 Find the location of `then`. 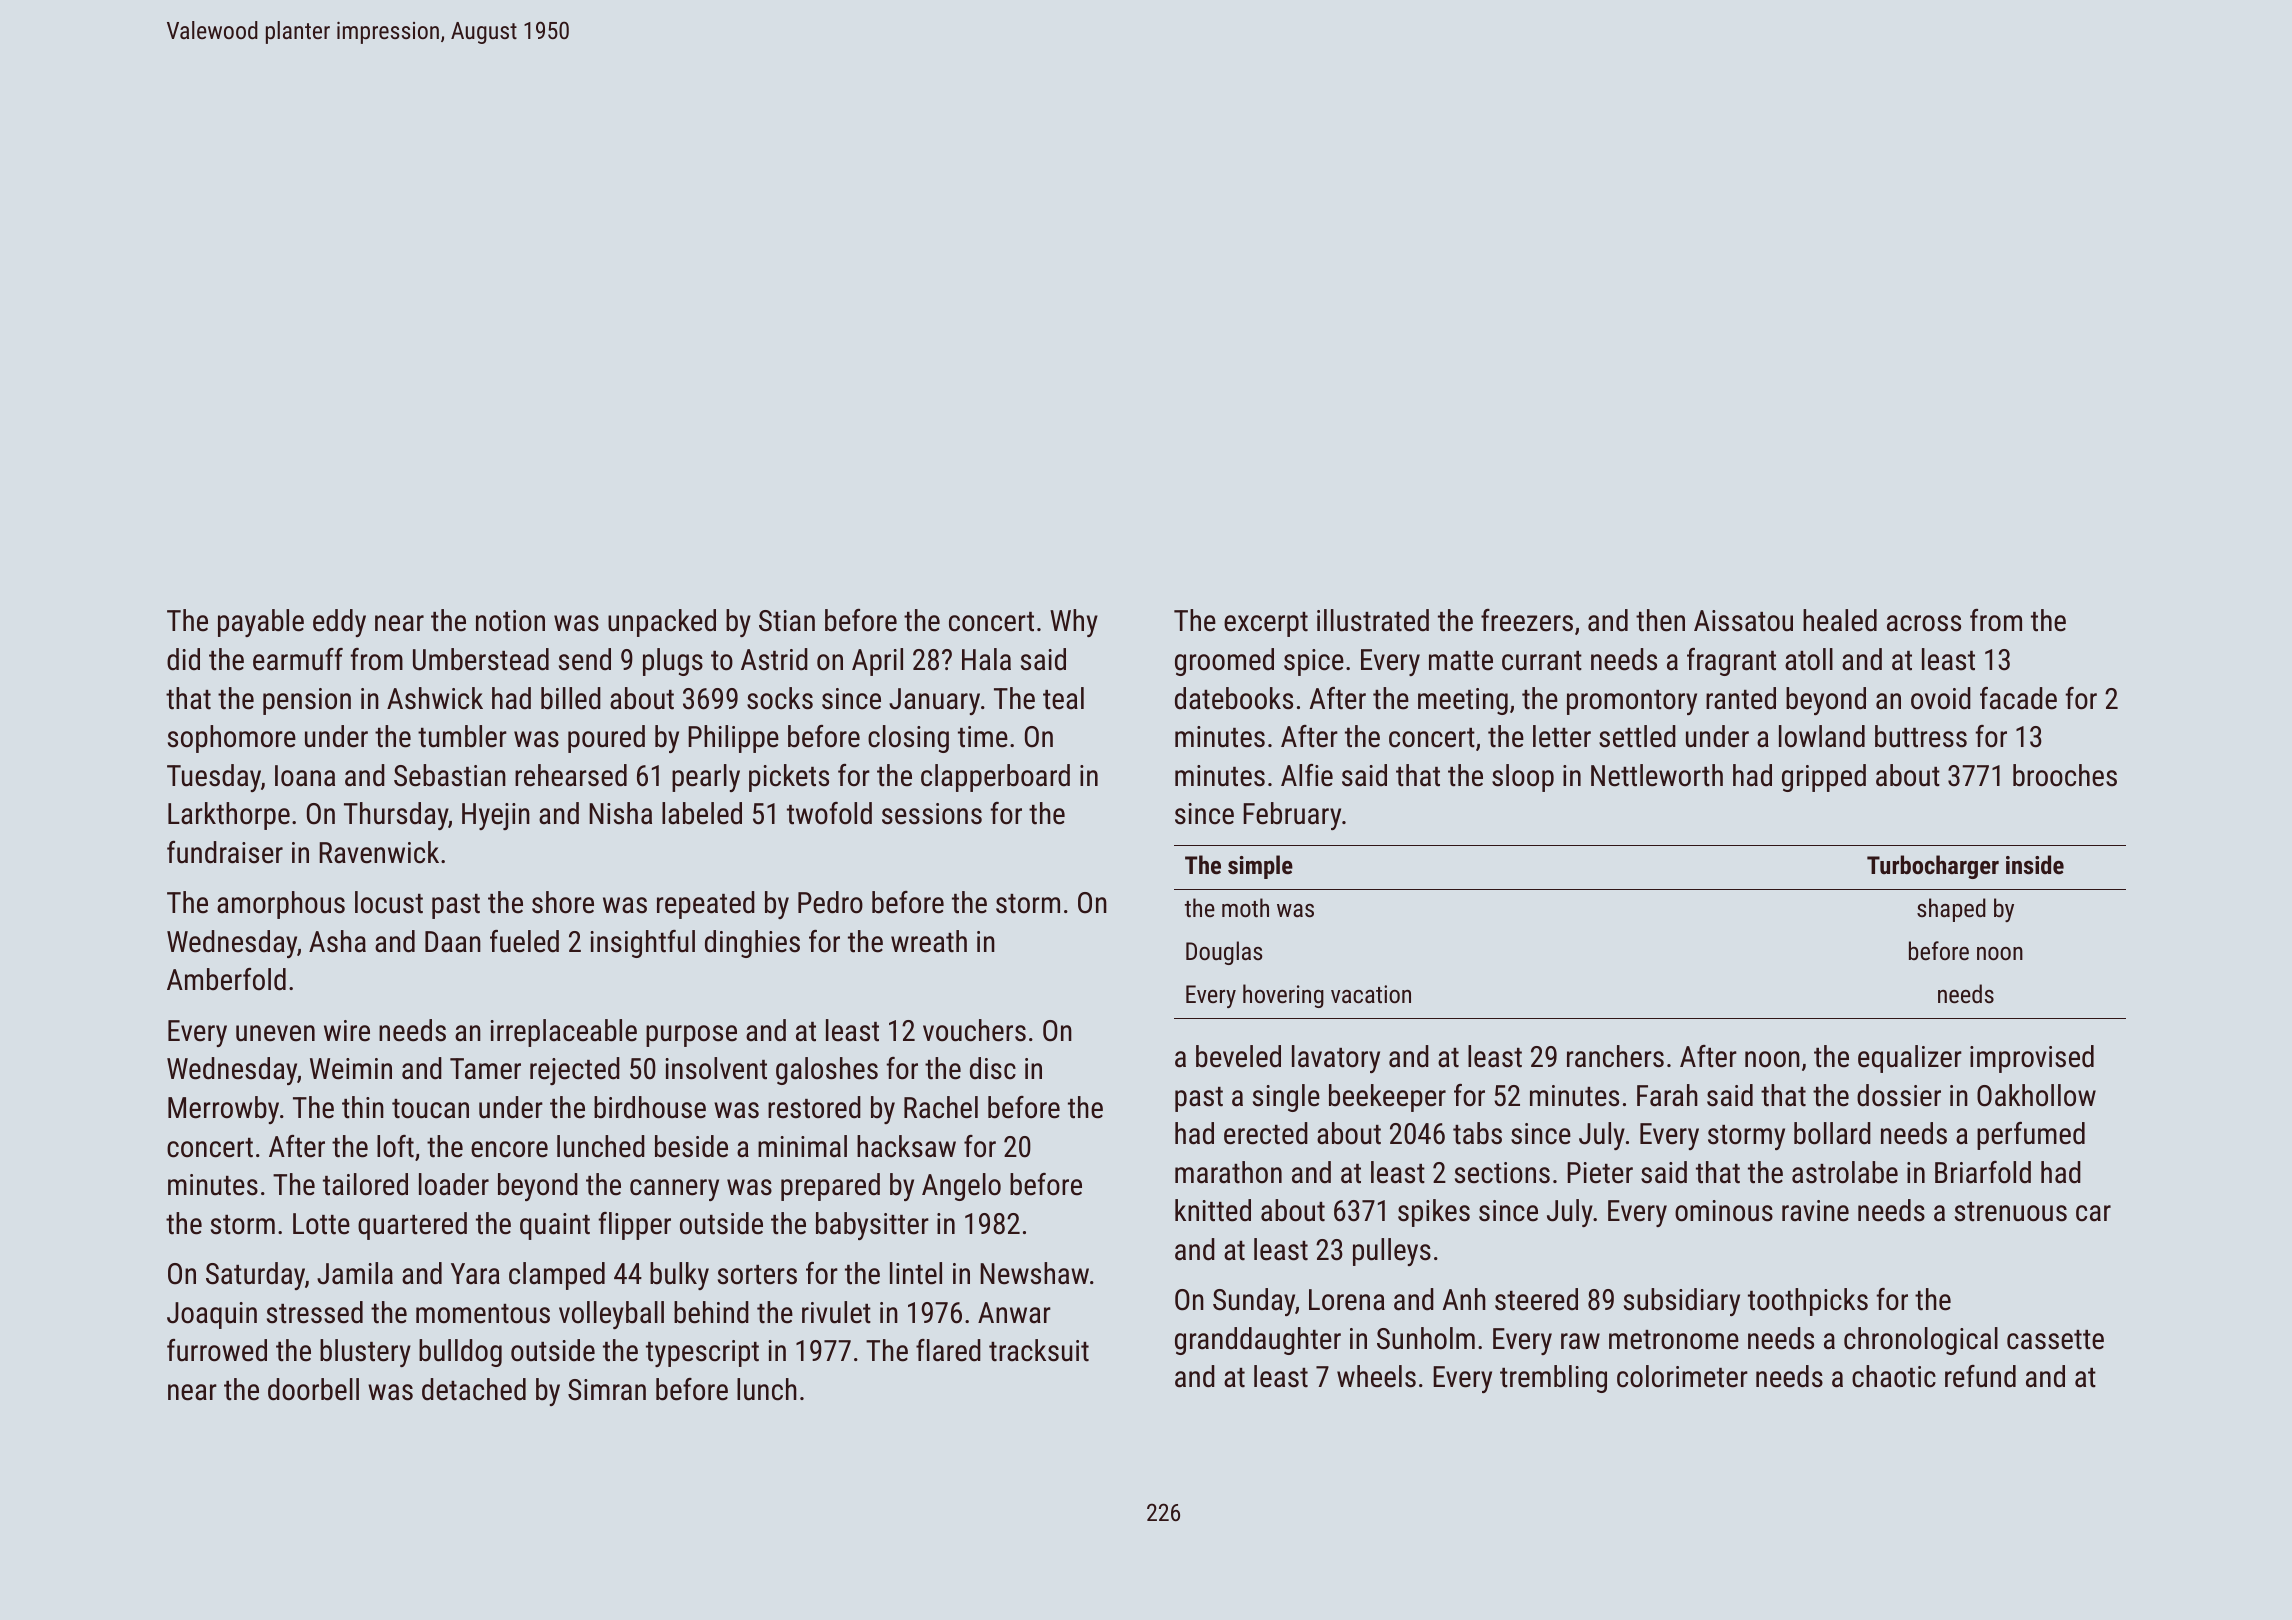

then is located at coordinates (1660, 620).
